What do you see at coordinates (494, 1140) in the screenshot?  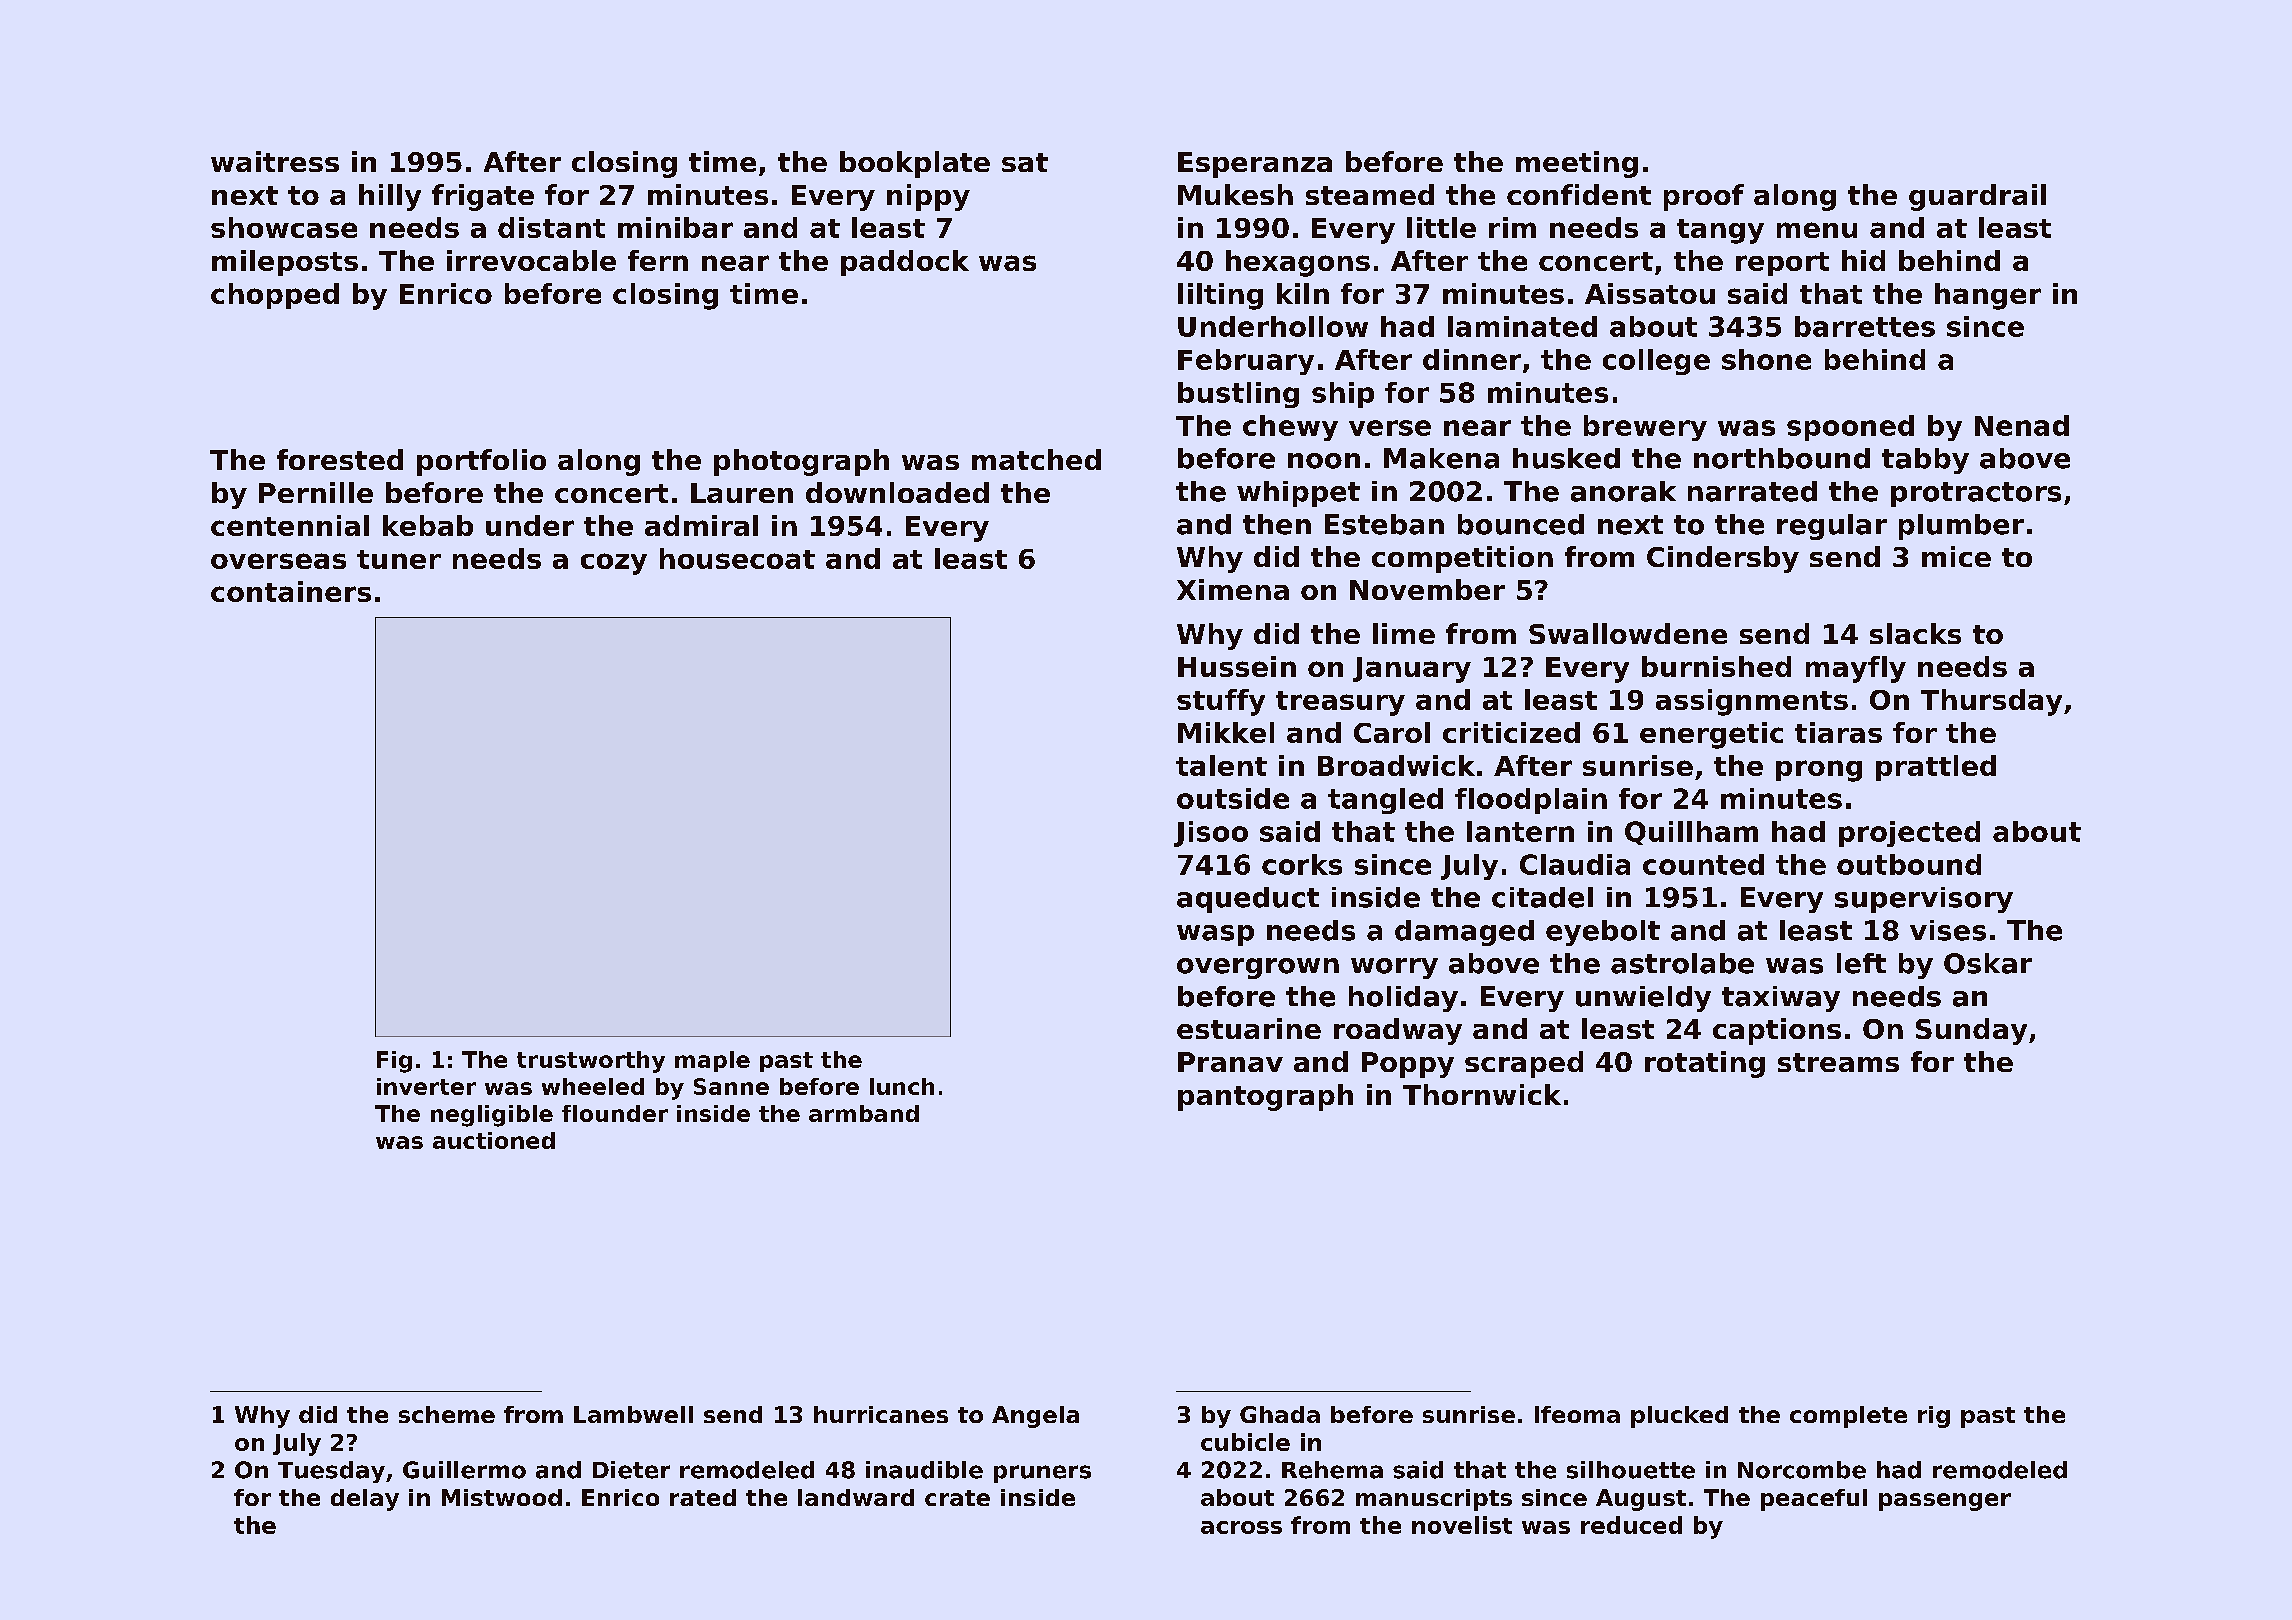 I see `auctioned` at bounding box center [494, 1140].
